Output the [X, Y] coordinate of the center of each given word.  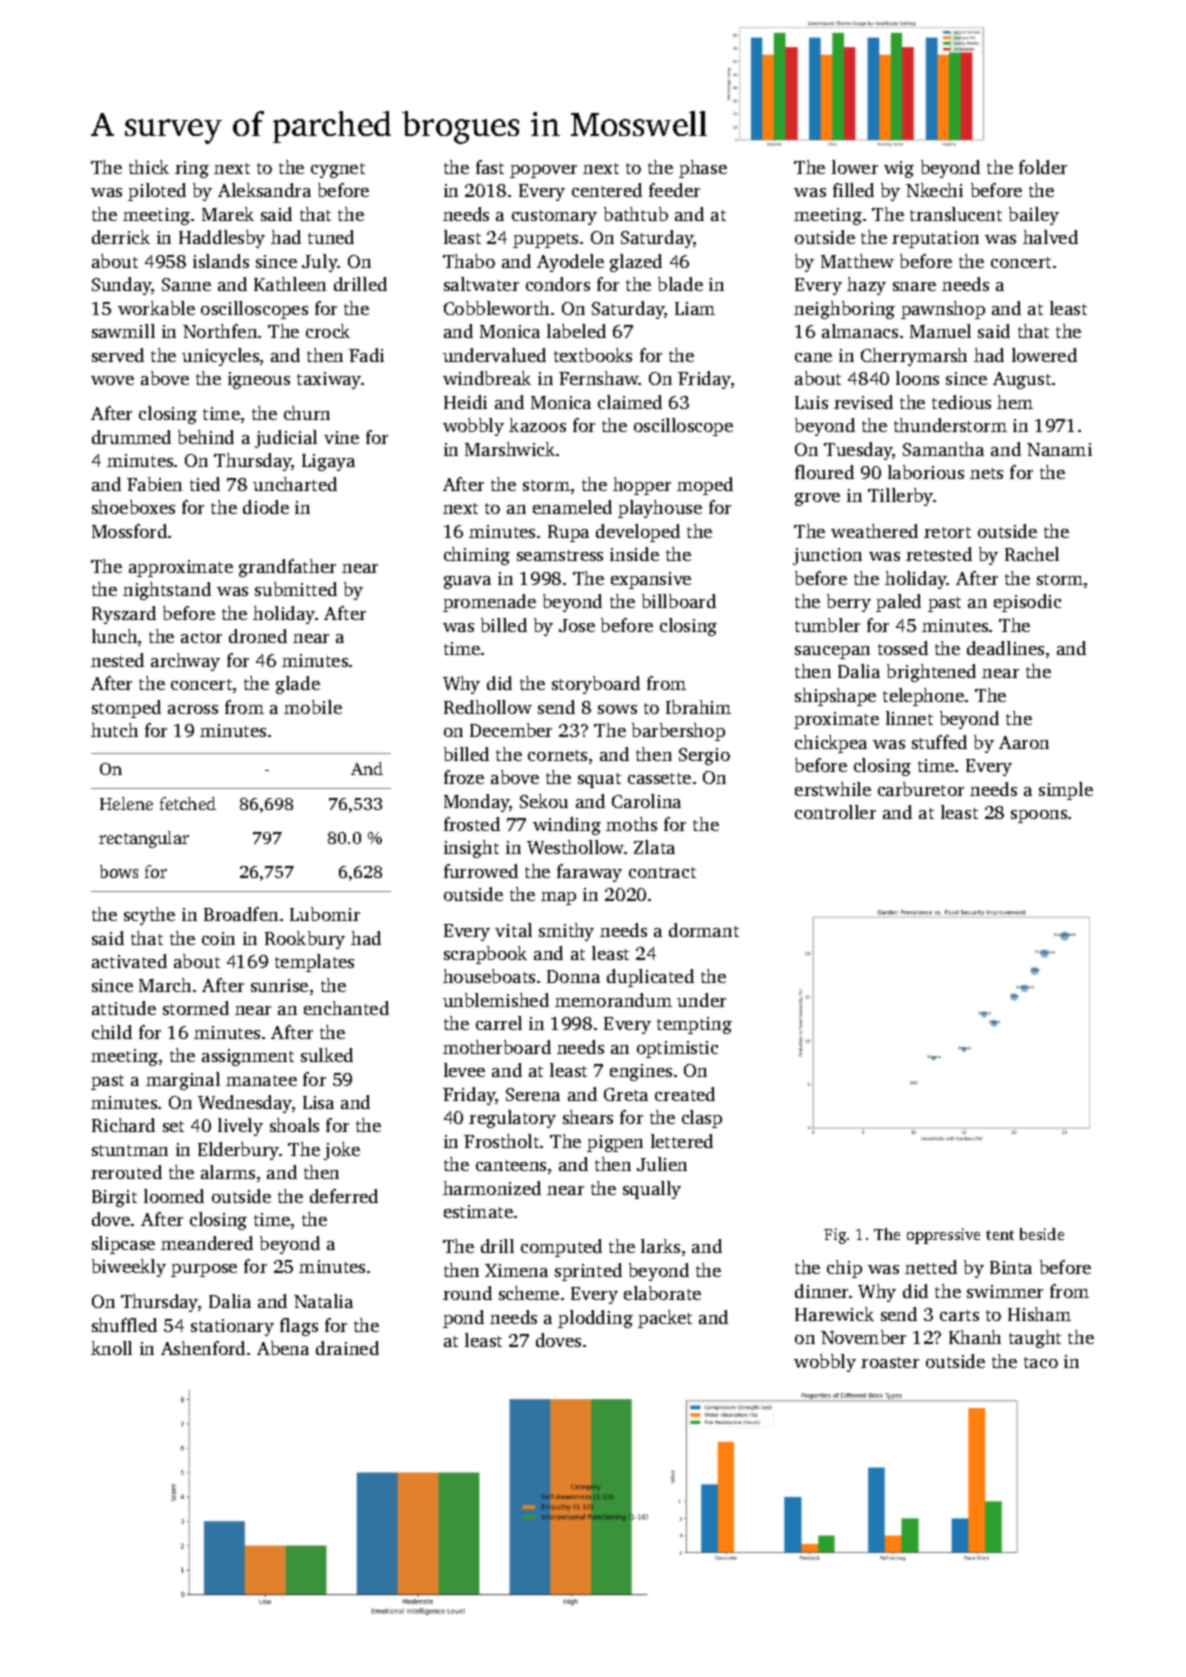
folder [1043, 167]
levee [464, 1070]
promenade [489, 603]
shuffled [124, 1325]
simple [1066, 791]
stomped [126, 709]
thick [149, 167]
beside [1042, 1234]
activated [129, 961]
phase [703, 169]
